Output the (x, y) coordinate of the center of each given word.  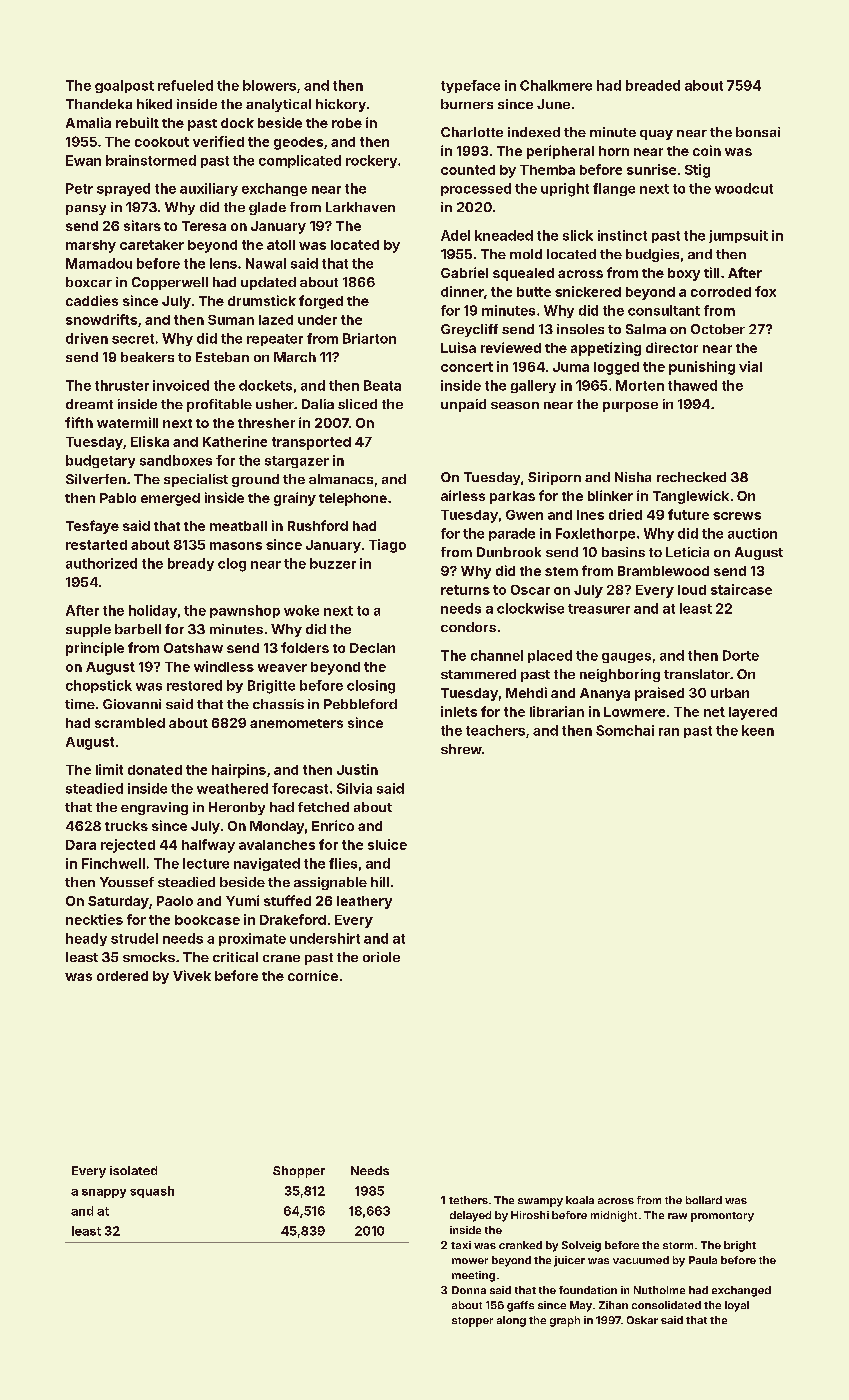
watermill (127, 422)
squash (152, 1192)
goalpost (124, 86)
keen (758, 730)
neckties (94, 919)
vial (750, 366)
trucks (126, 826)
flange (614, 189)
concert (467, 367)
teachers (495, 730)
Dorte (741, 655)
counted (468, 170)
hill (380, 882)
